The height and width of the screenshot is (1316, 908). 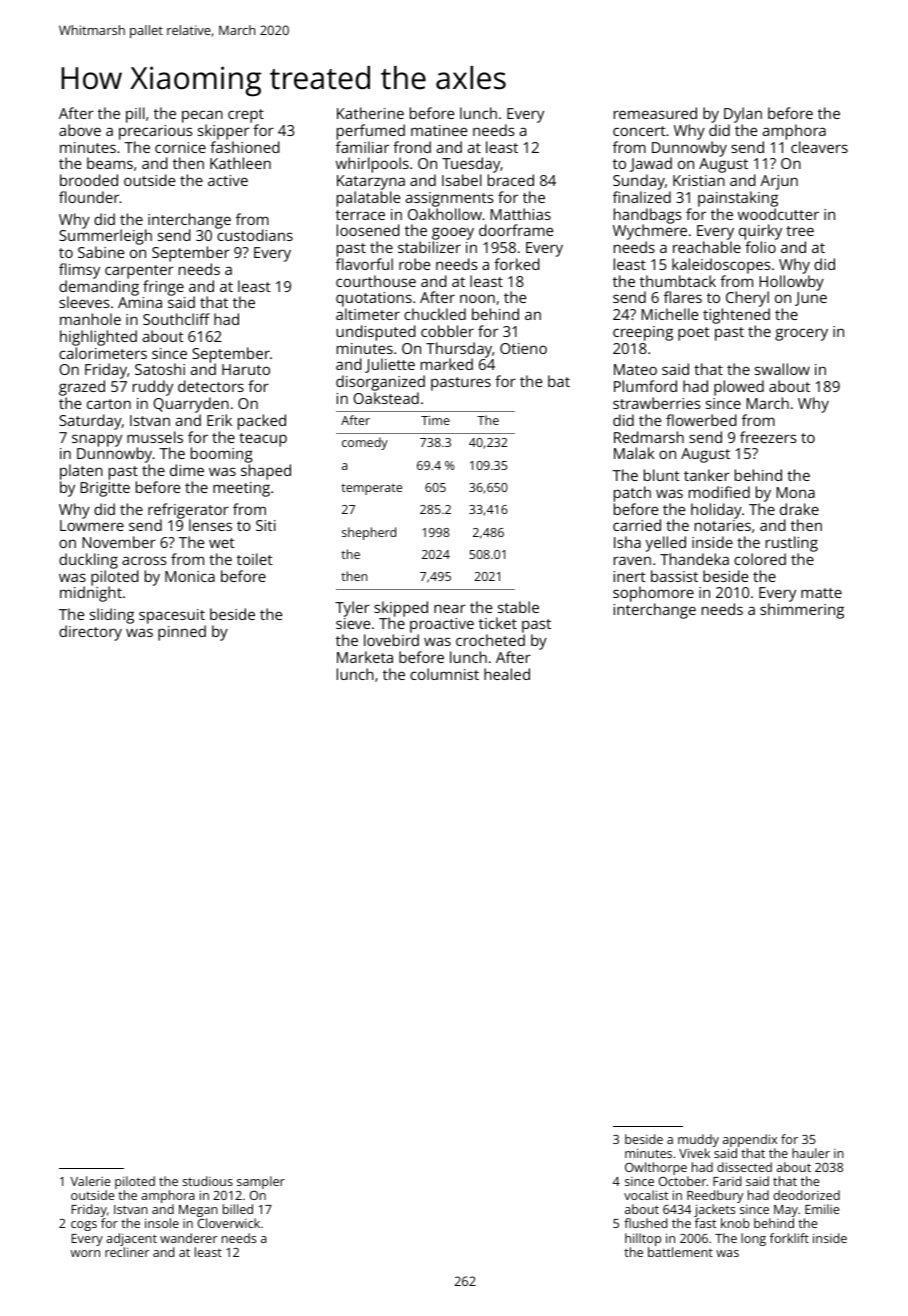 I want to click on custodians, so click(x=255, y=235).
